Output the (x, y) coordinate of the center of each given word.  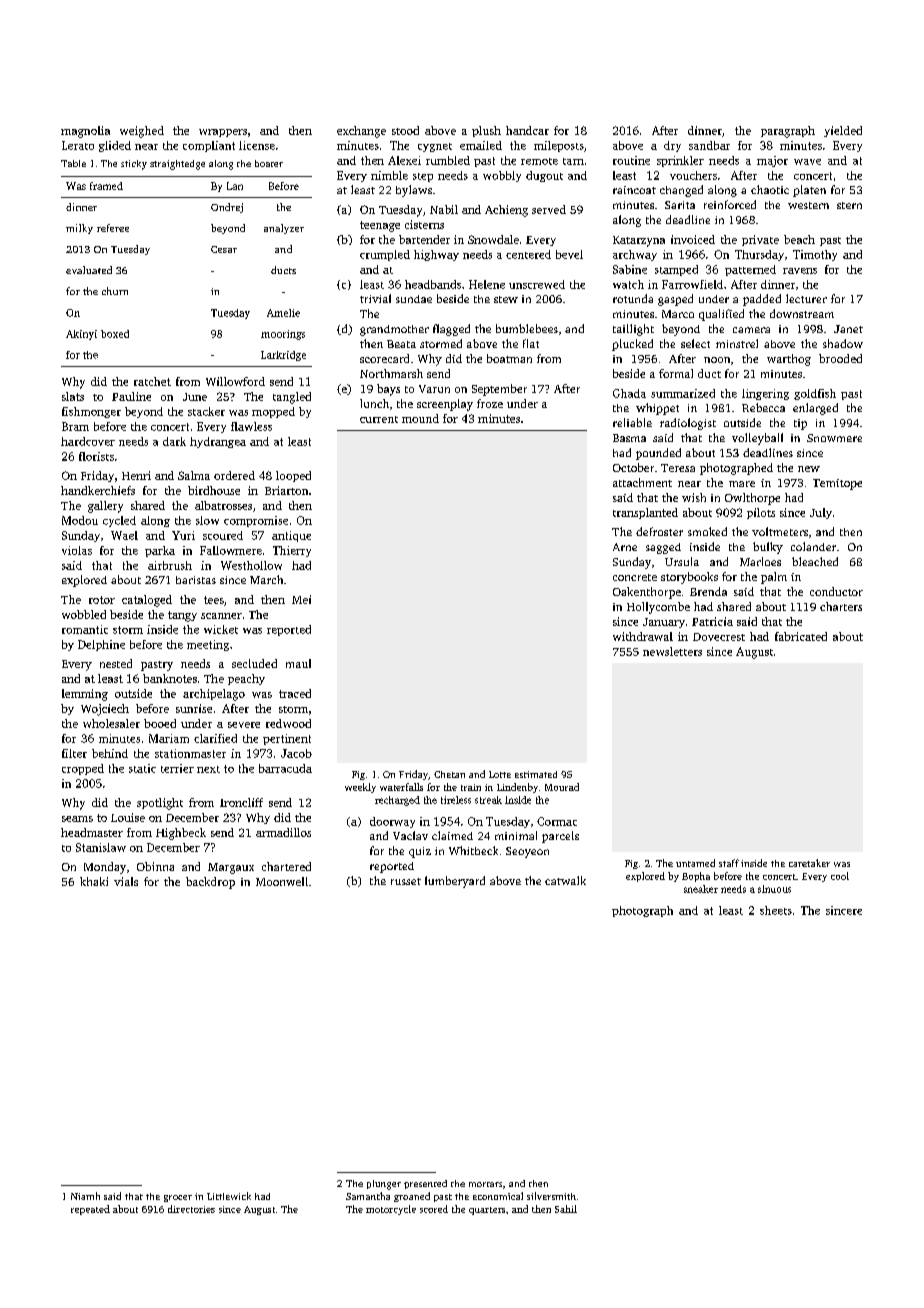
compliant (209, 146)
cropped (83, 769)
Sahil (566, 1209)
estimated (536, 774)
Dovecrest (719, 637)
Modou (80, 520)
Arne (625, 547)
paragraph (788, 132)
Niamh (85, 1196)
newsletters (672, 651)
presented (425, 1184)
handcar (527, 130)
